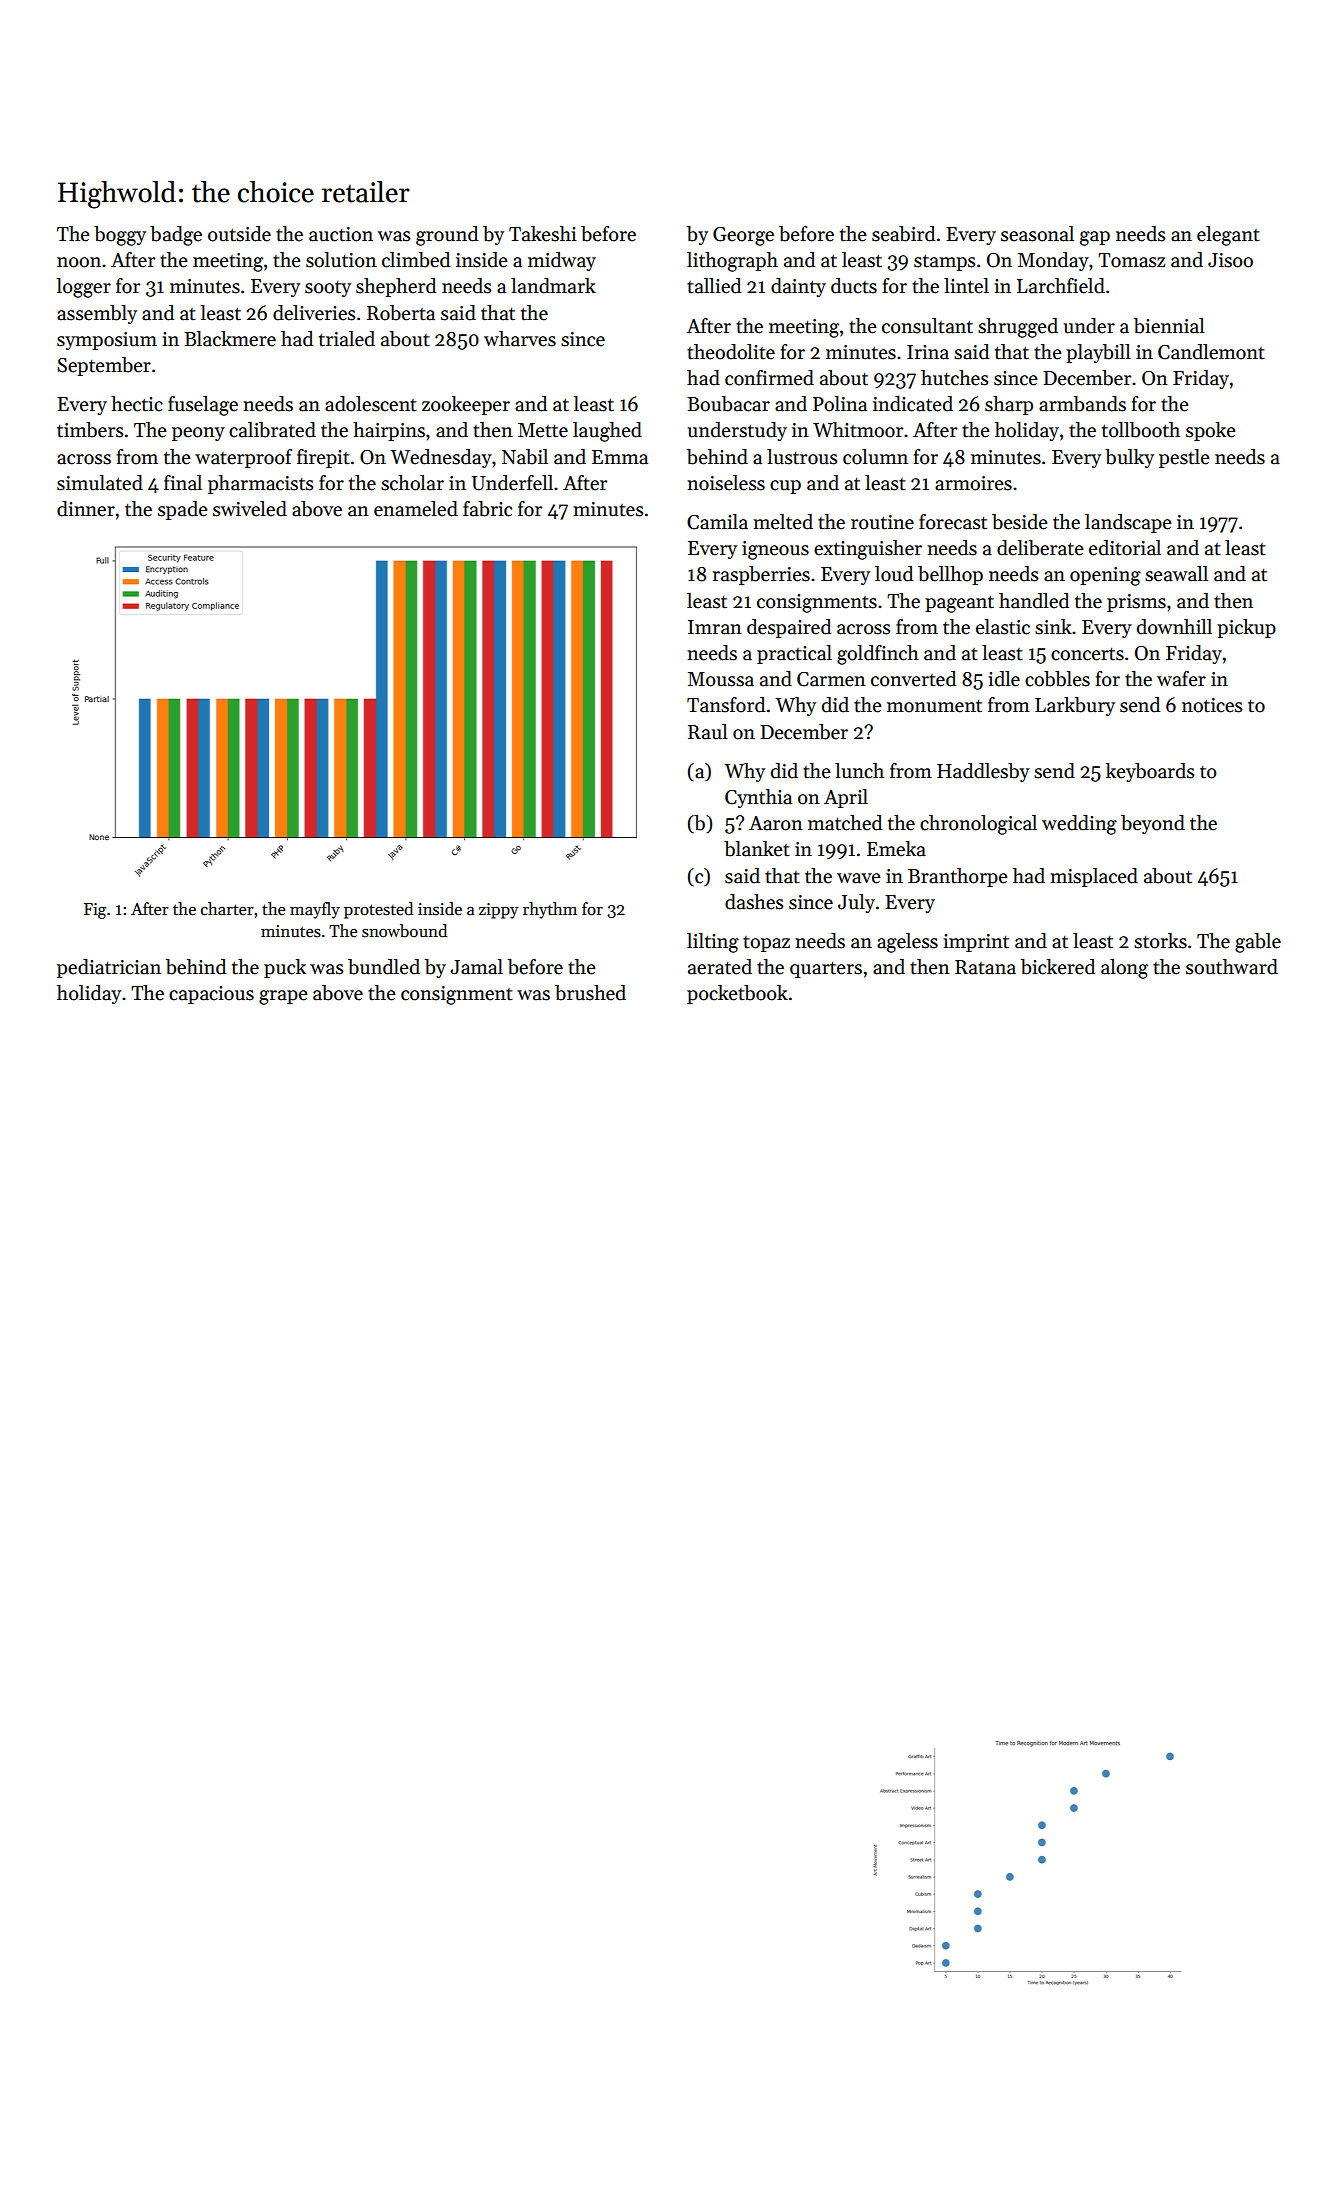 The image size is (1339, 2205). Describe the element at coordinates (761, 575) in the image. I see `raspberries` at that location.
